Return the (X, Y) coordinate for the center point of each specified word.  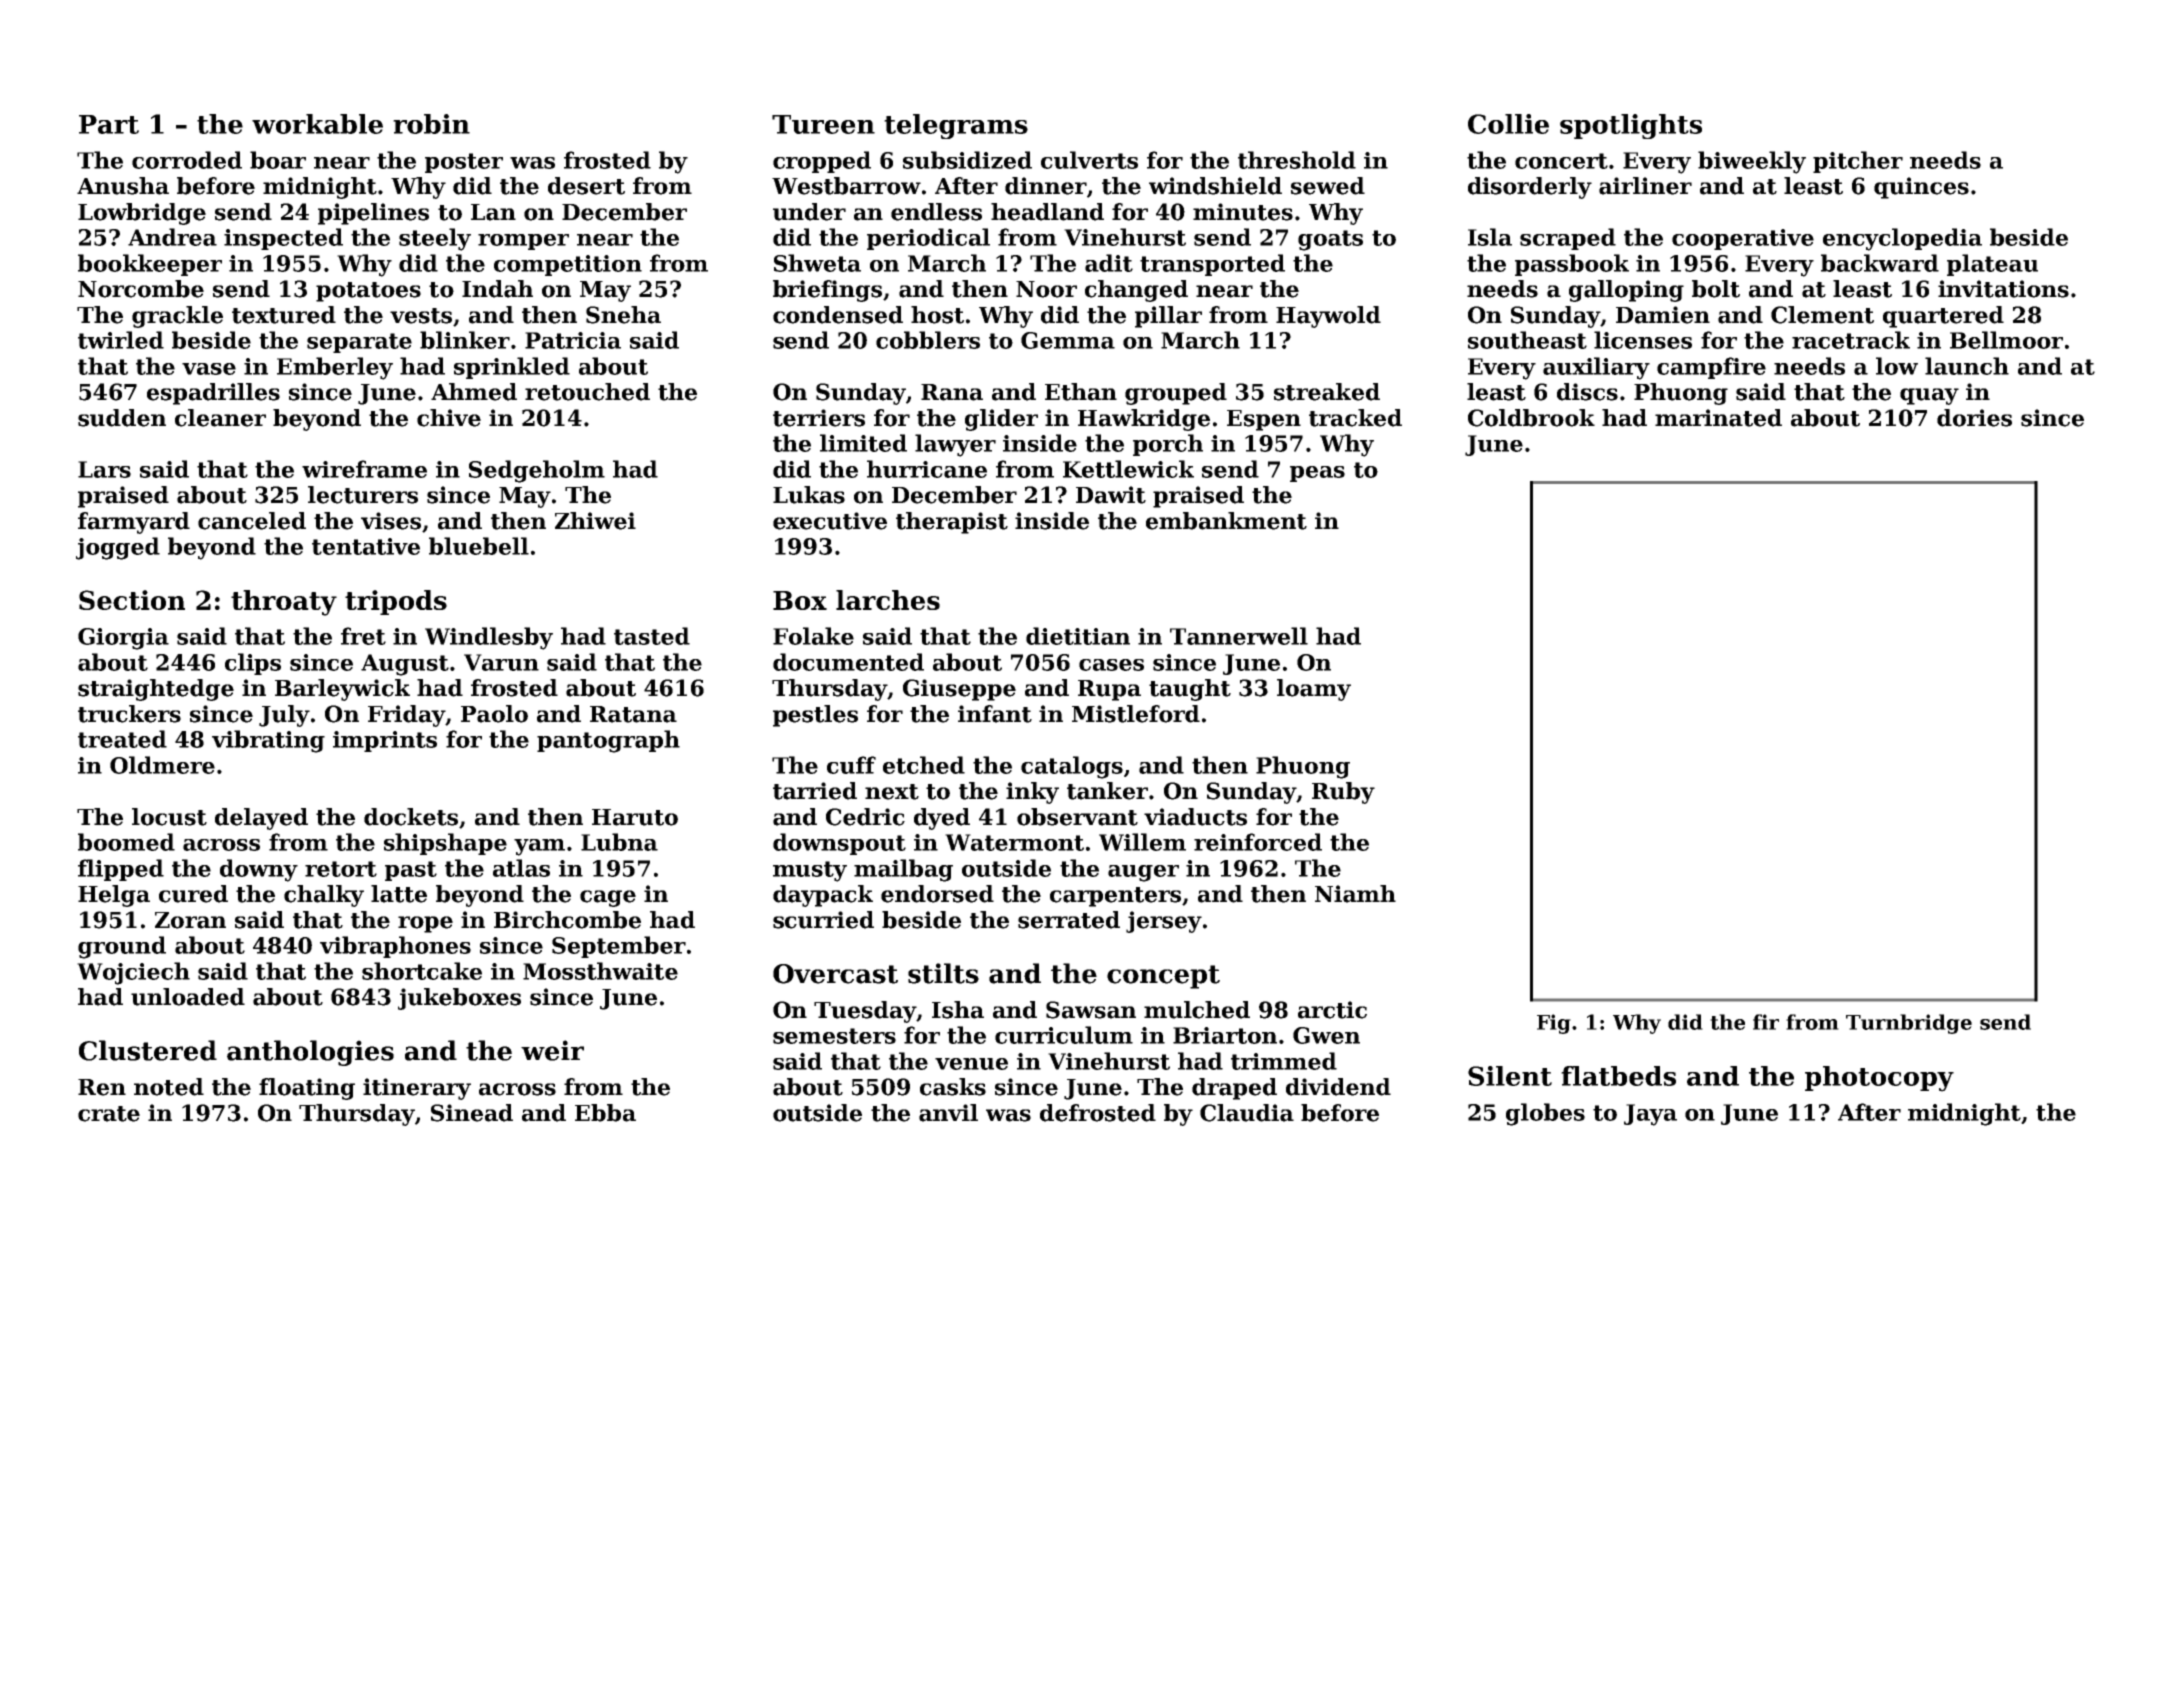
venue (971, 1064)
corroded (187, 160)
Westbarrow (846, 186)
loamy (1314, 690)
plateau (1992, 265)
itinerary (417, 1089)
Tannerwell (1239, 636)
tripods (396, 602)
